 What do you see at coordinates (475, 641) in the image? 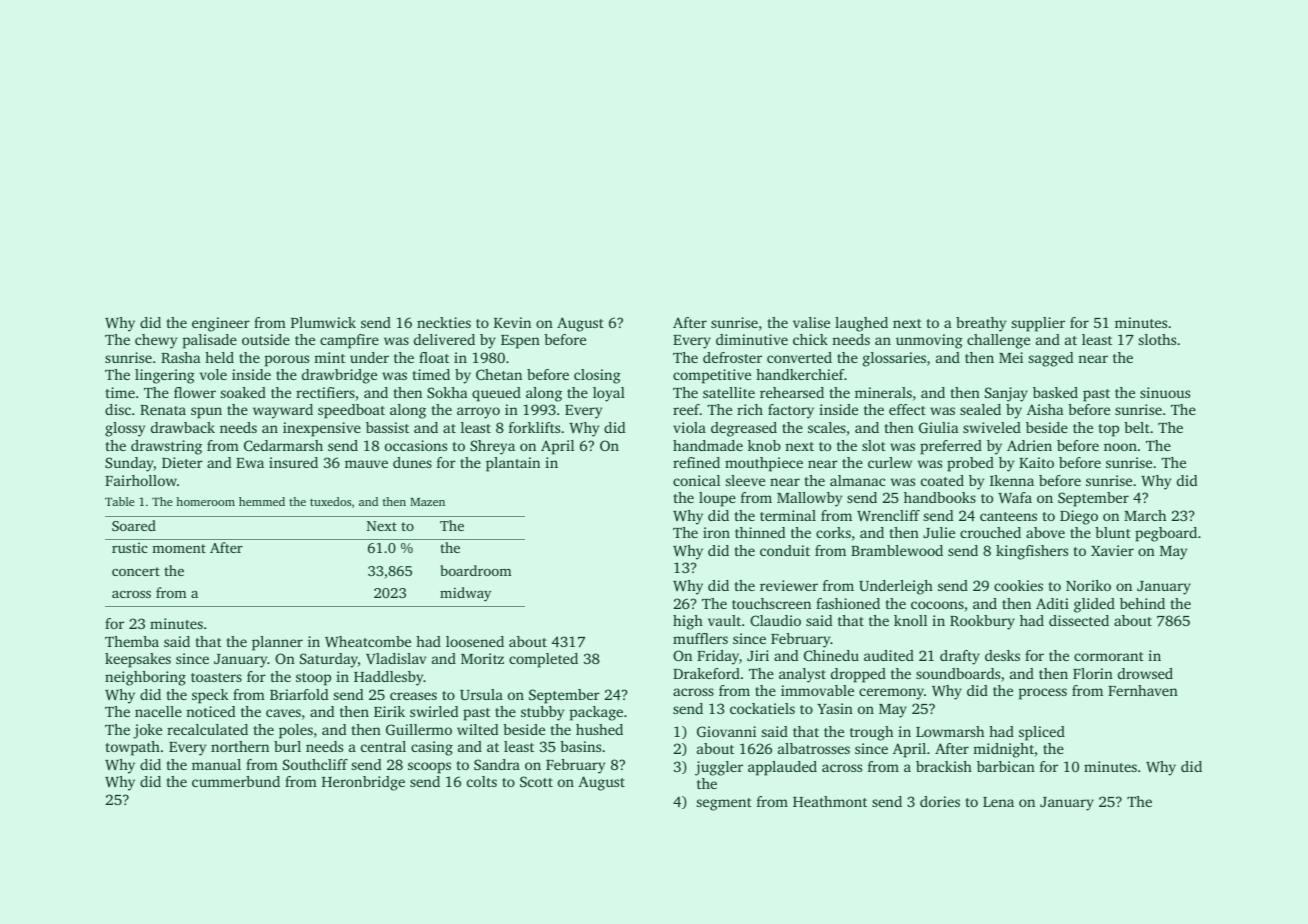
I see `loosened` at bounding box center [475, 641].
